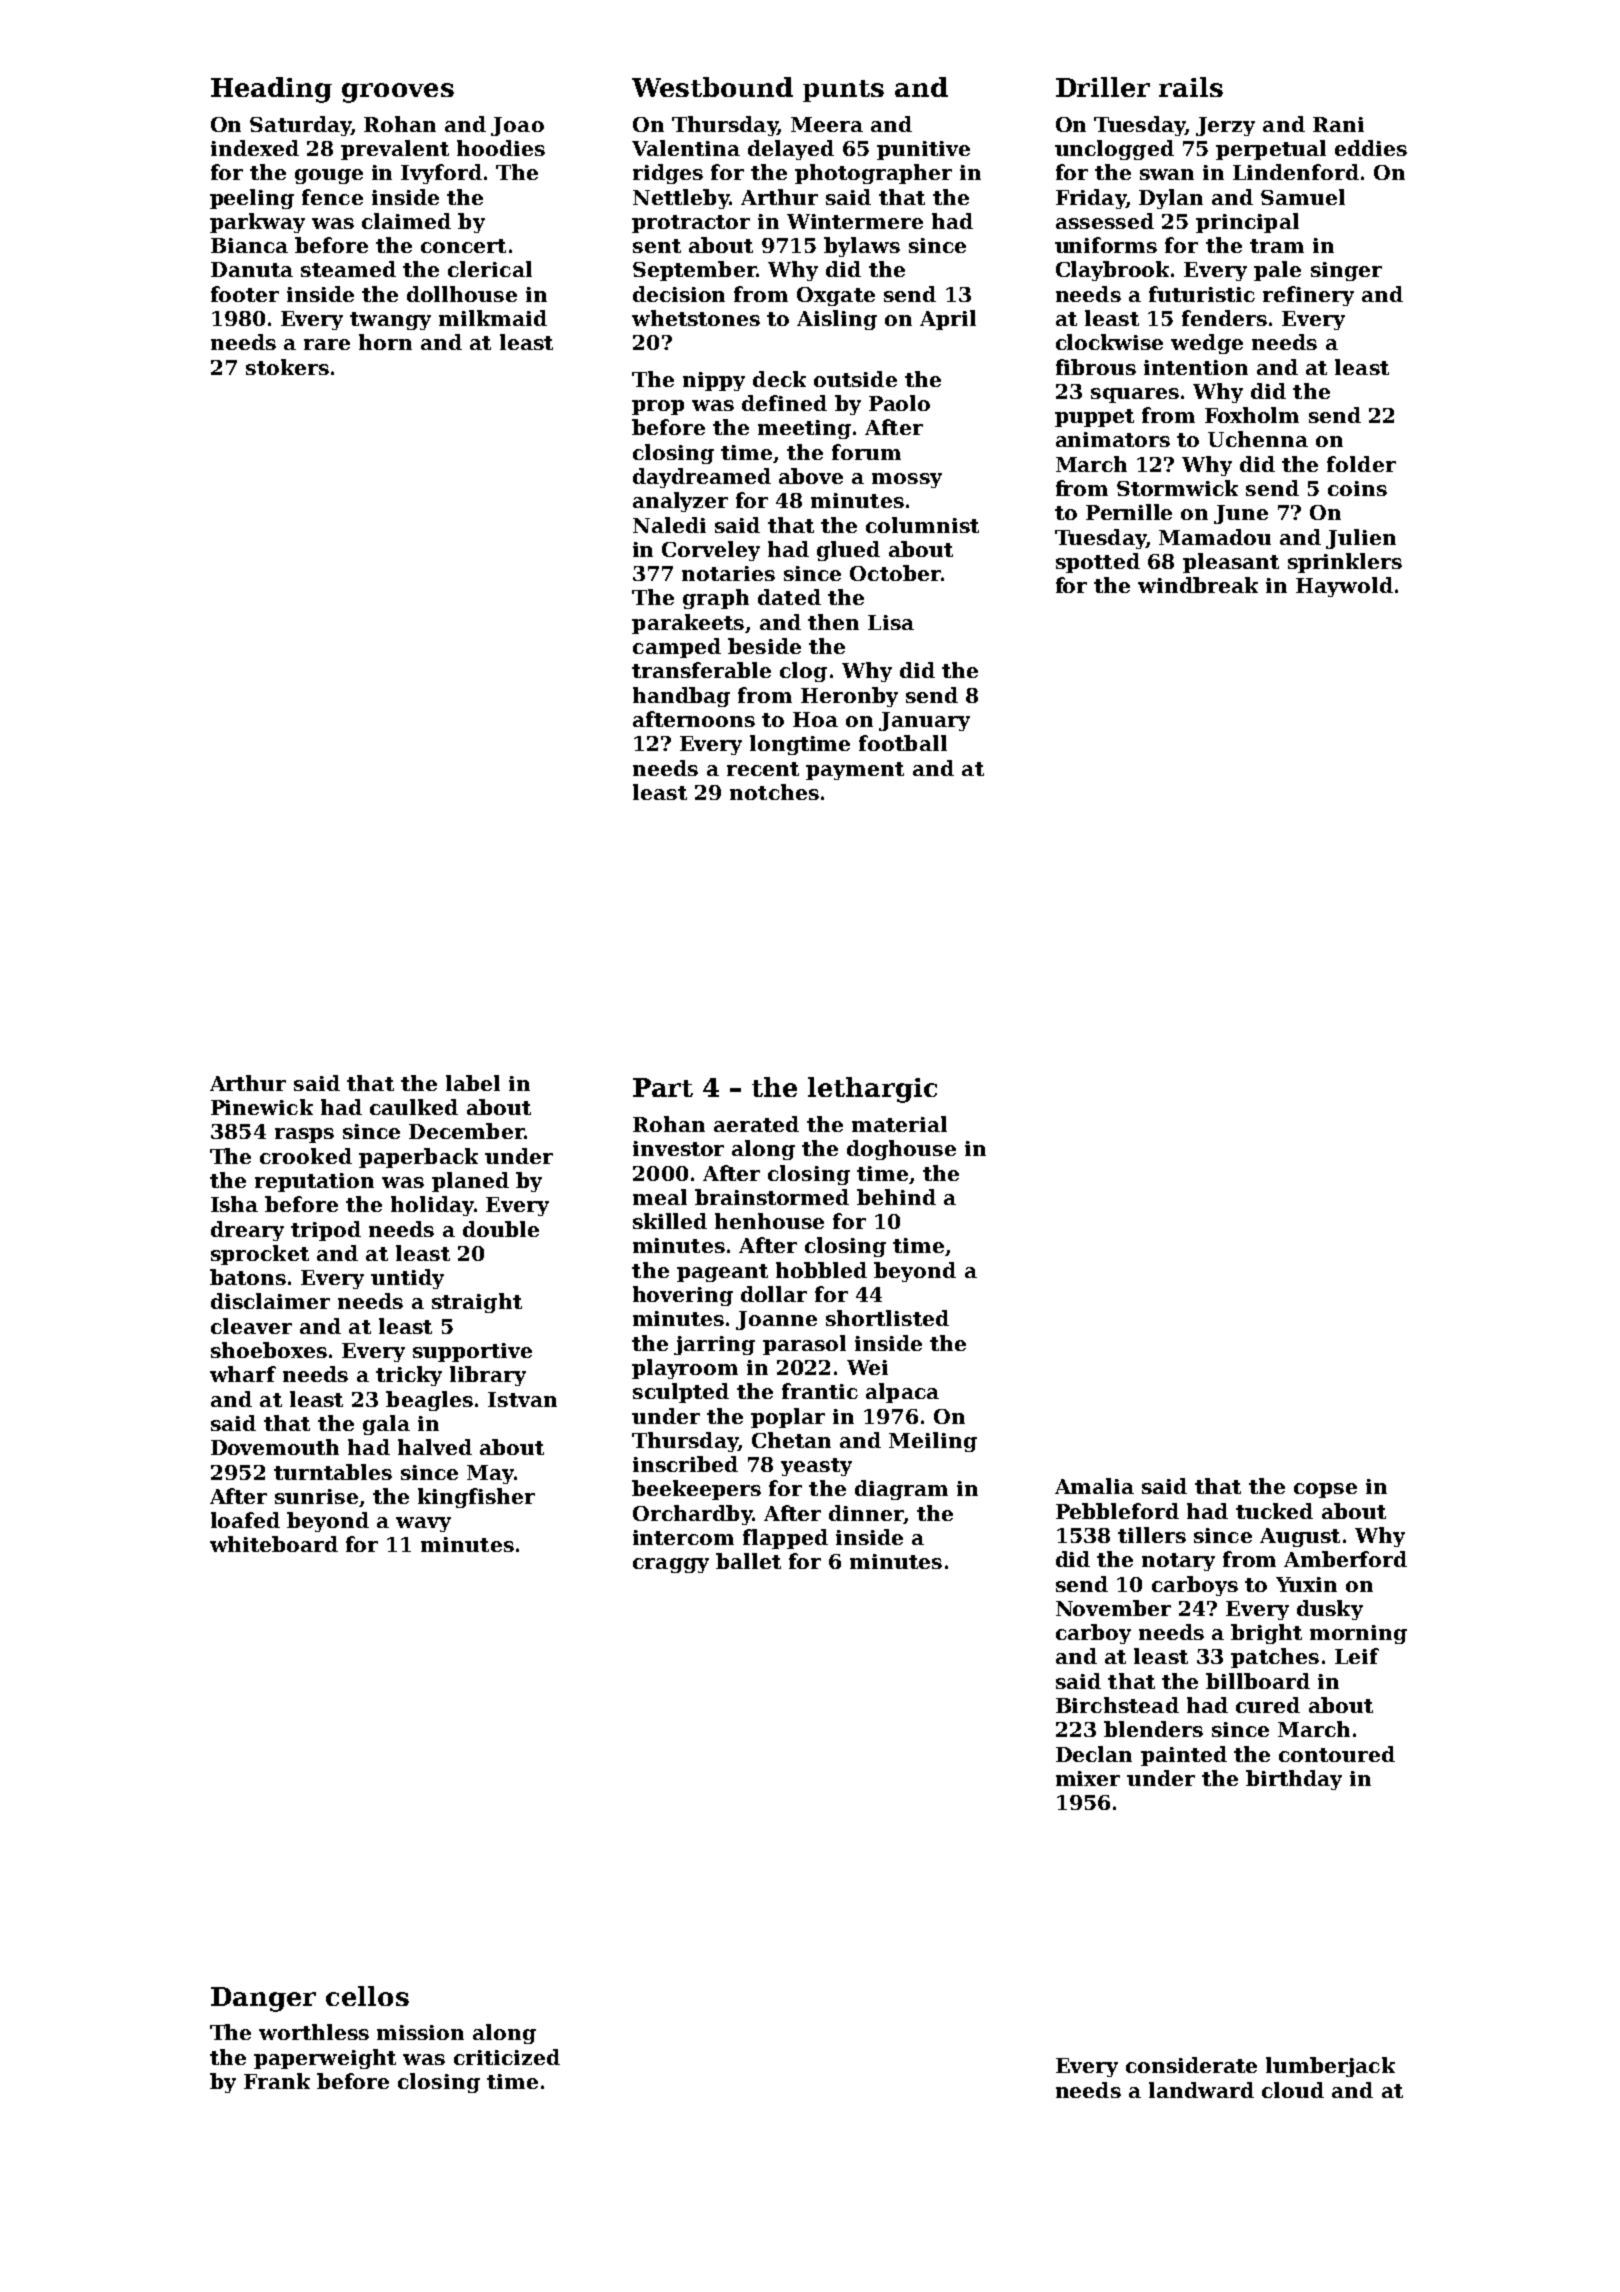 This document has height=2292, width=1620. I want to click on rails, so click(1191, 87).
